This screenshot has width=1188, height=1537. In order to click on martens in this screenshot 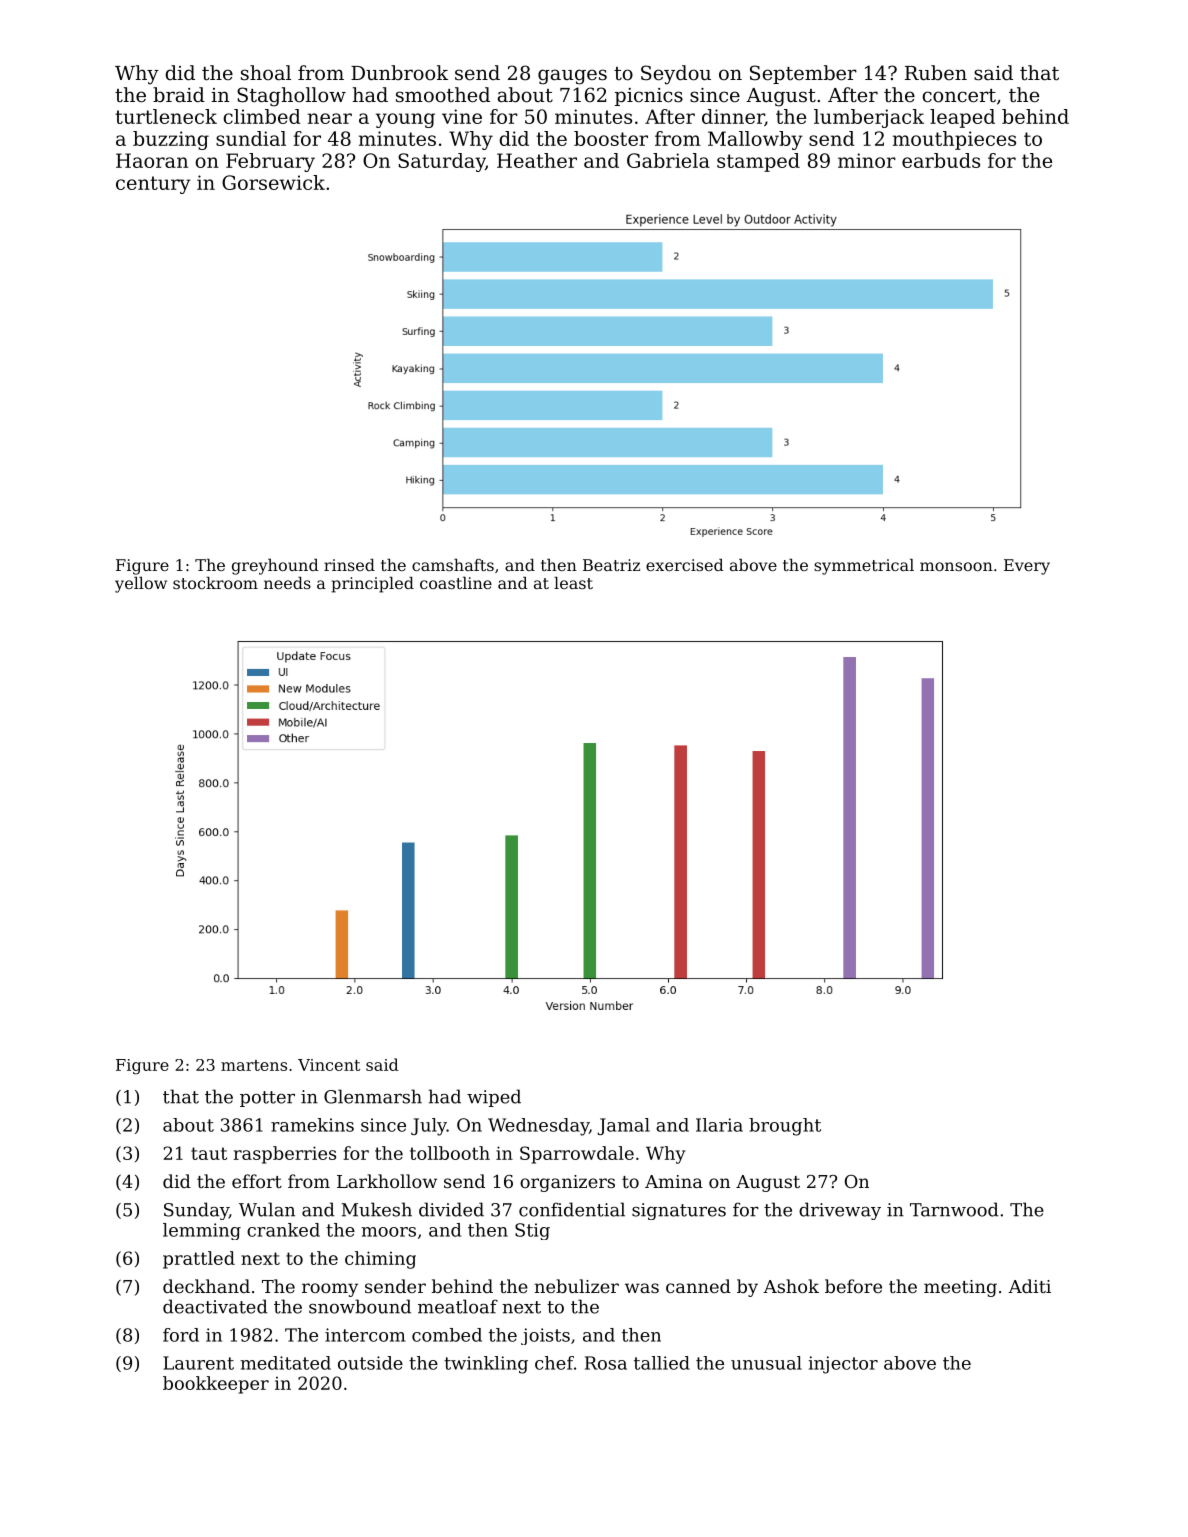, I will do `click(254, 1065)`.
